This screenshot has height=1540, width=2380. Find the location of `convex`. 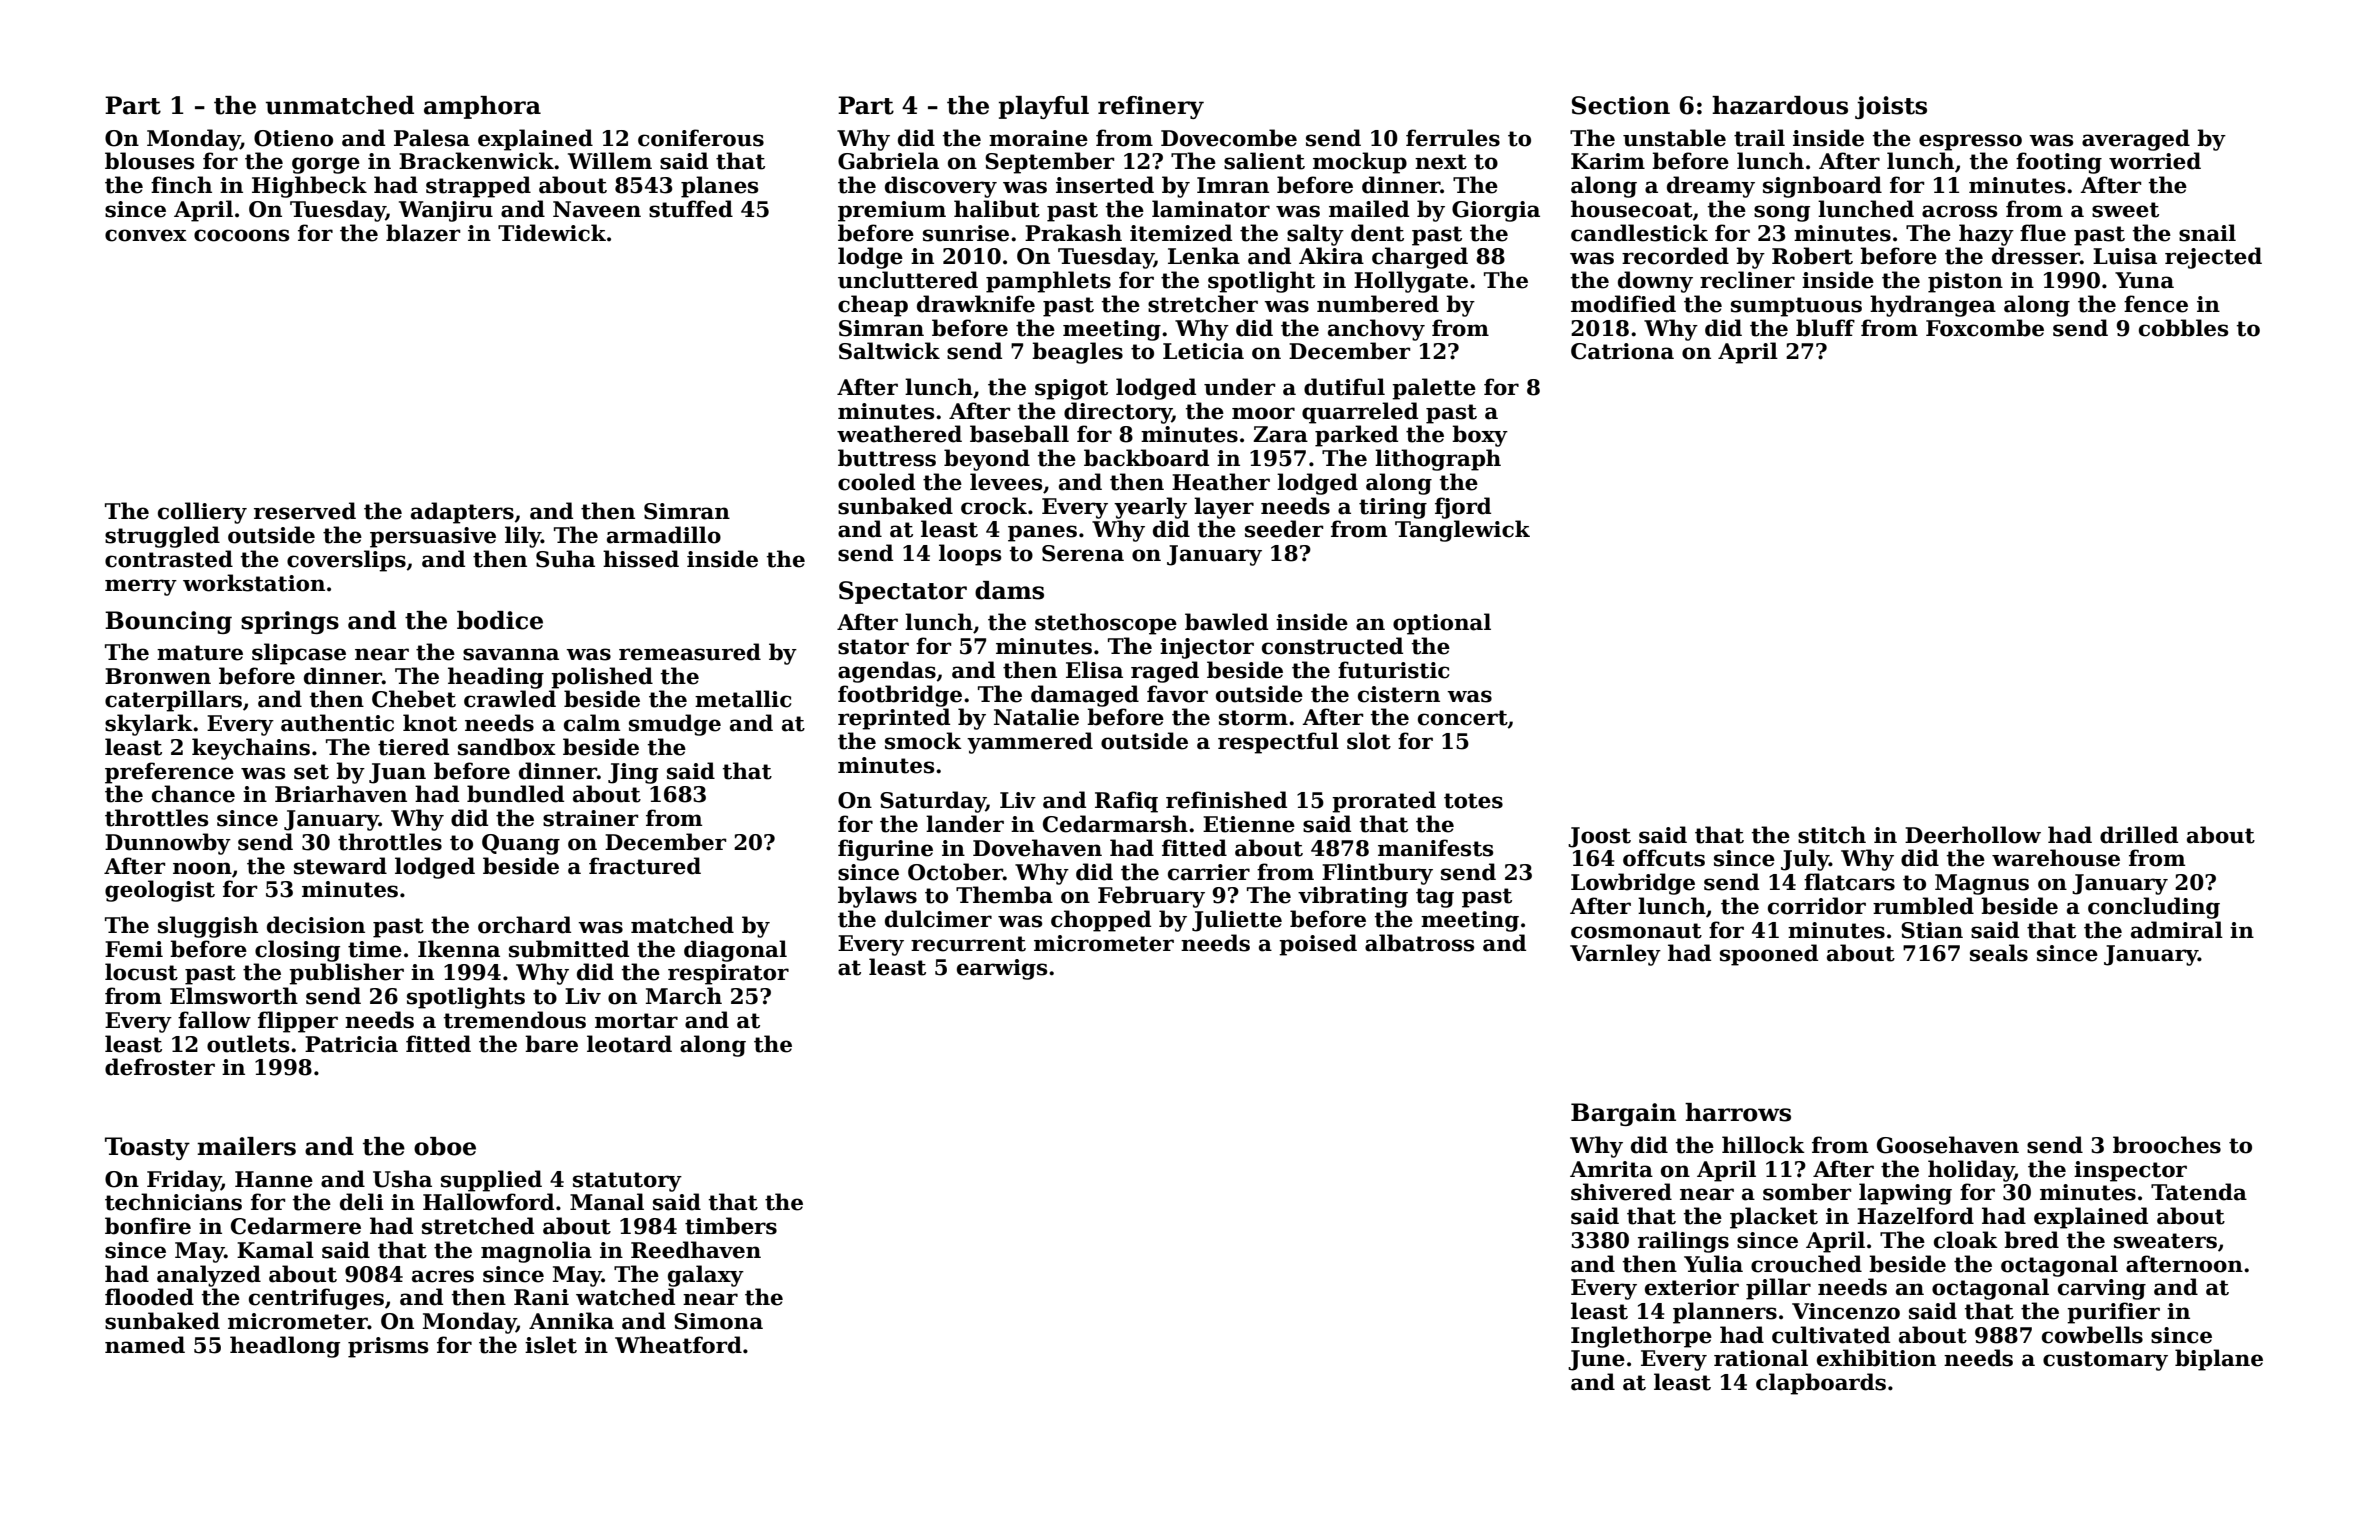

convex is located at coordinates (146, 235).
